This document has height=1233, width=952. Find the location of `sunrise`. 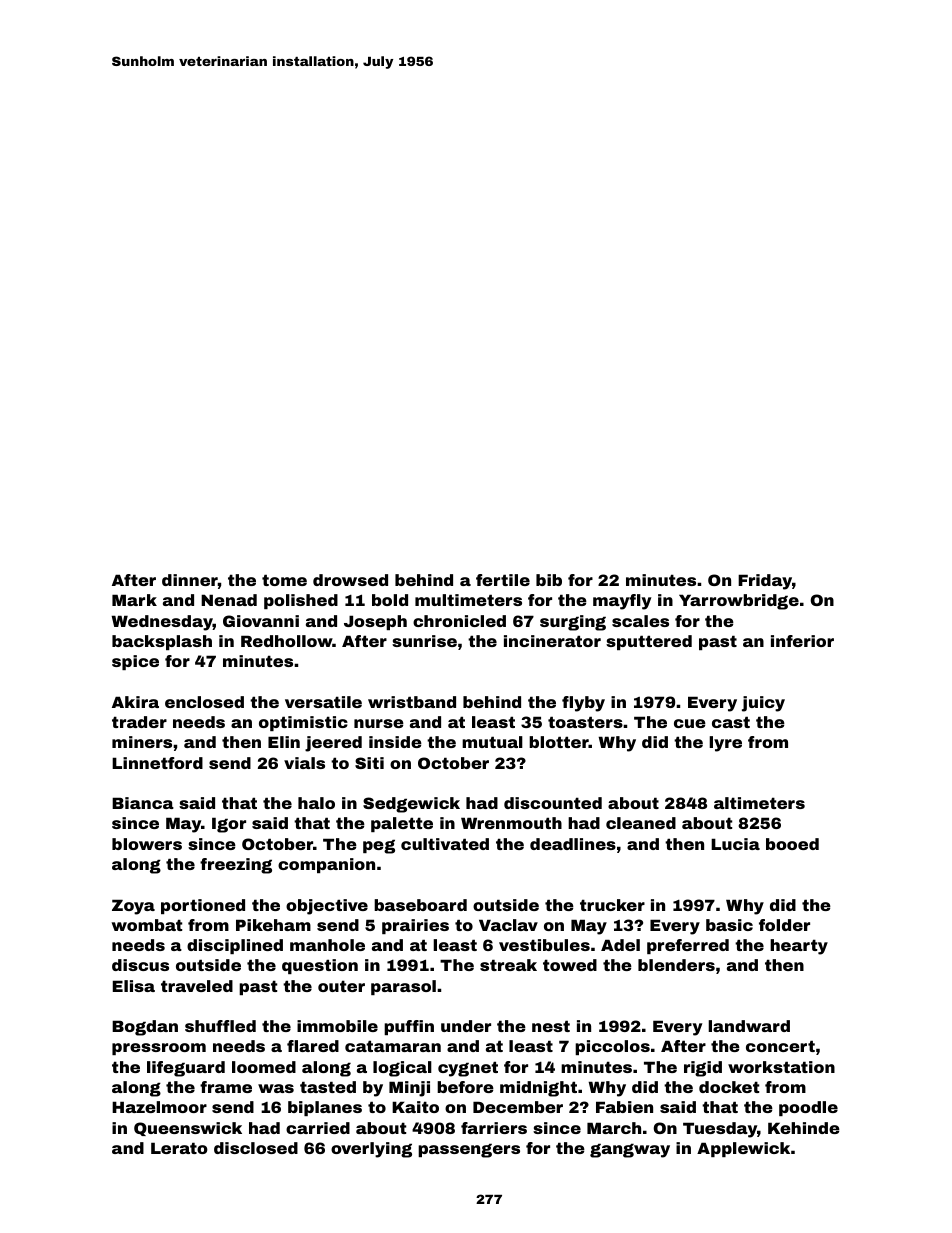

sunrise is located at coordinates (424, 641).
